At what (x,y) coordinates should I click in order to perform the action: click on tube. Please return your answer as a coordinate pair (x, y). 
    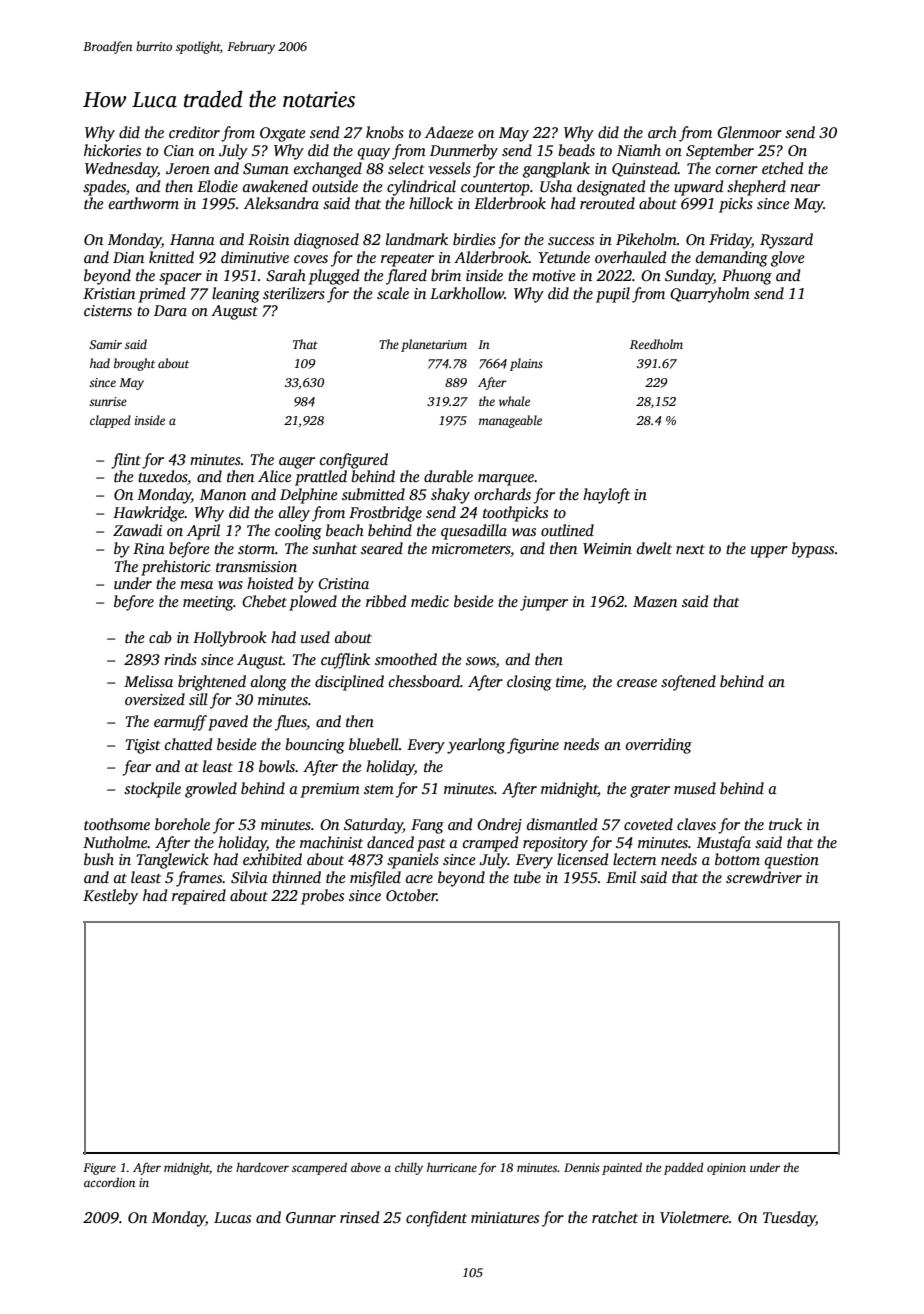
    Looking at the image, I should click on (527, 877).
